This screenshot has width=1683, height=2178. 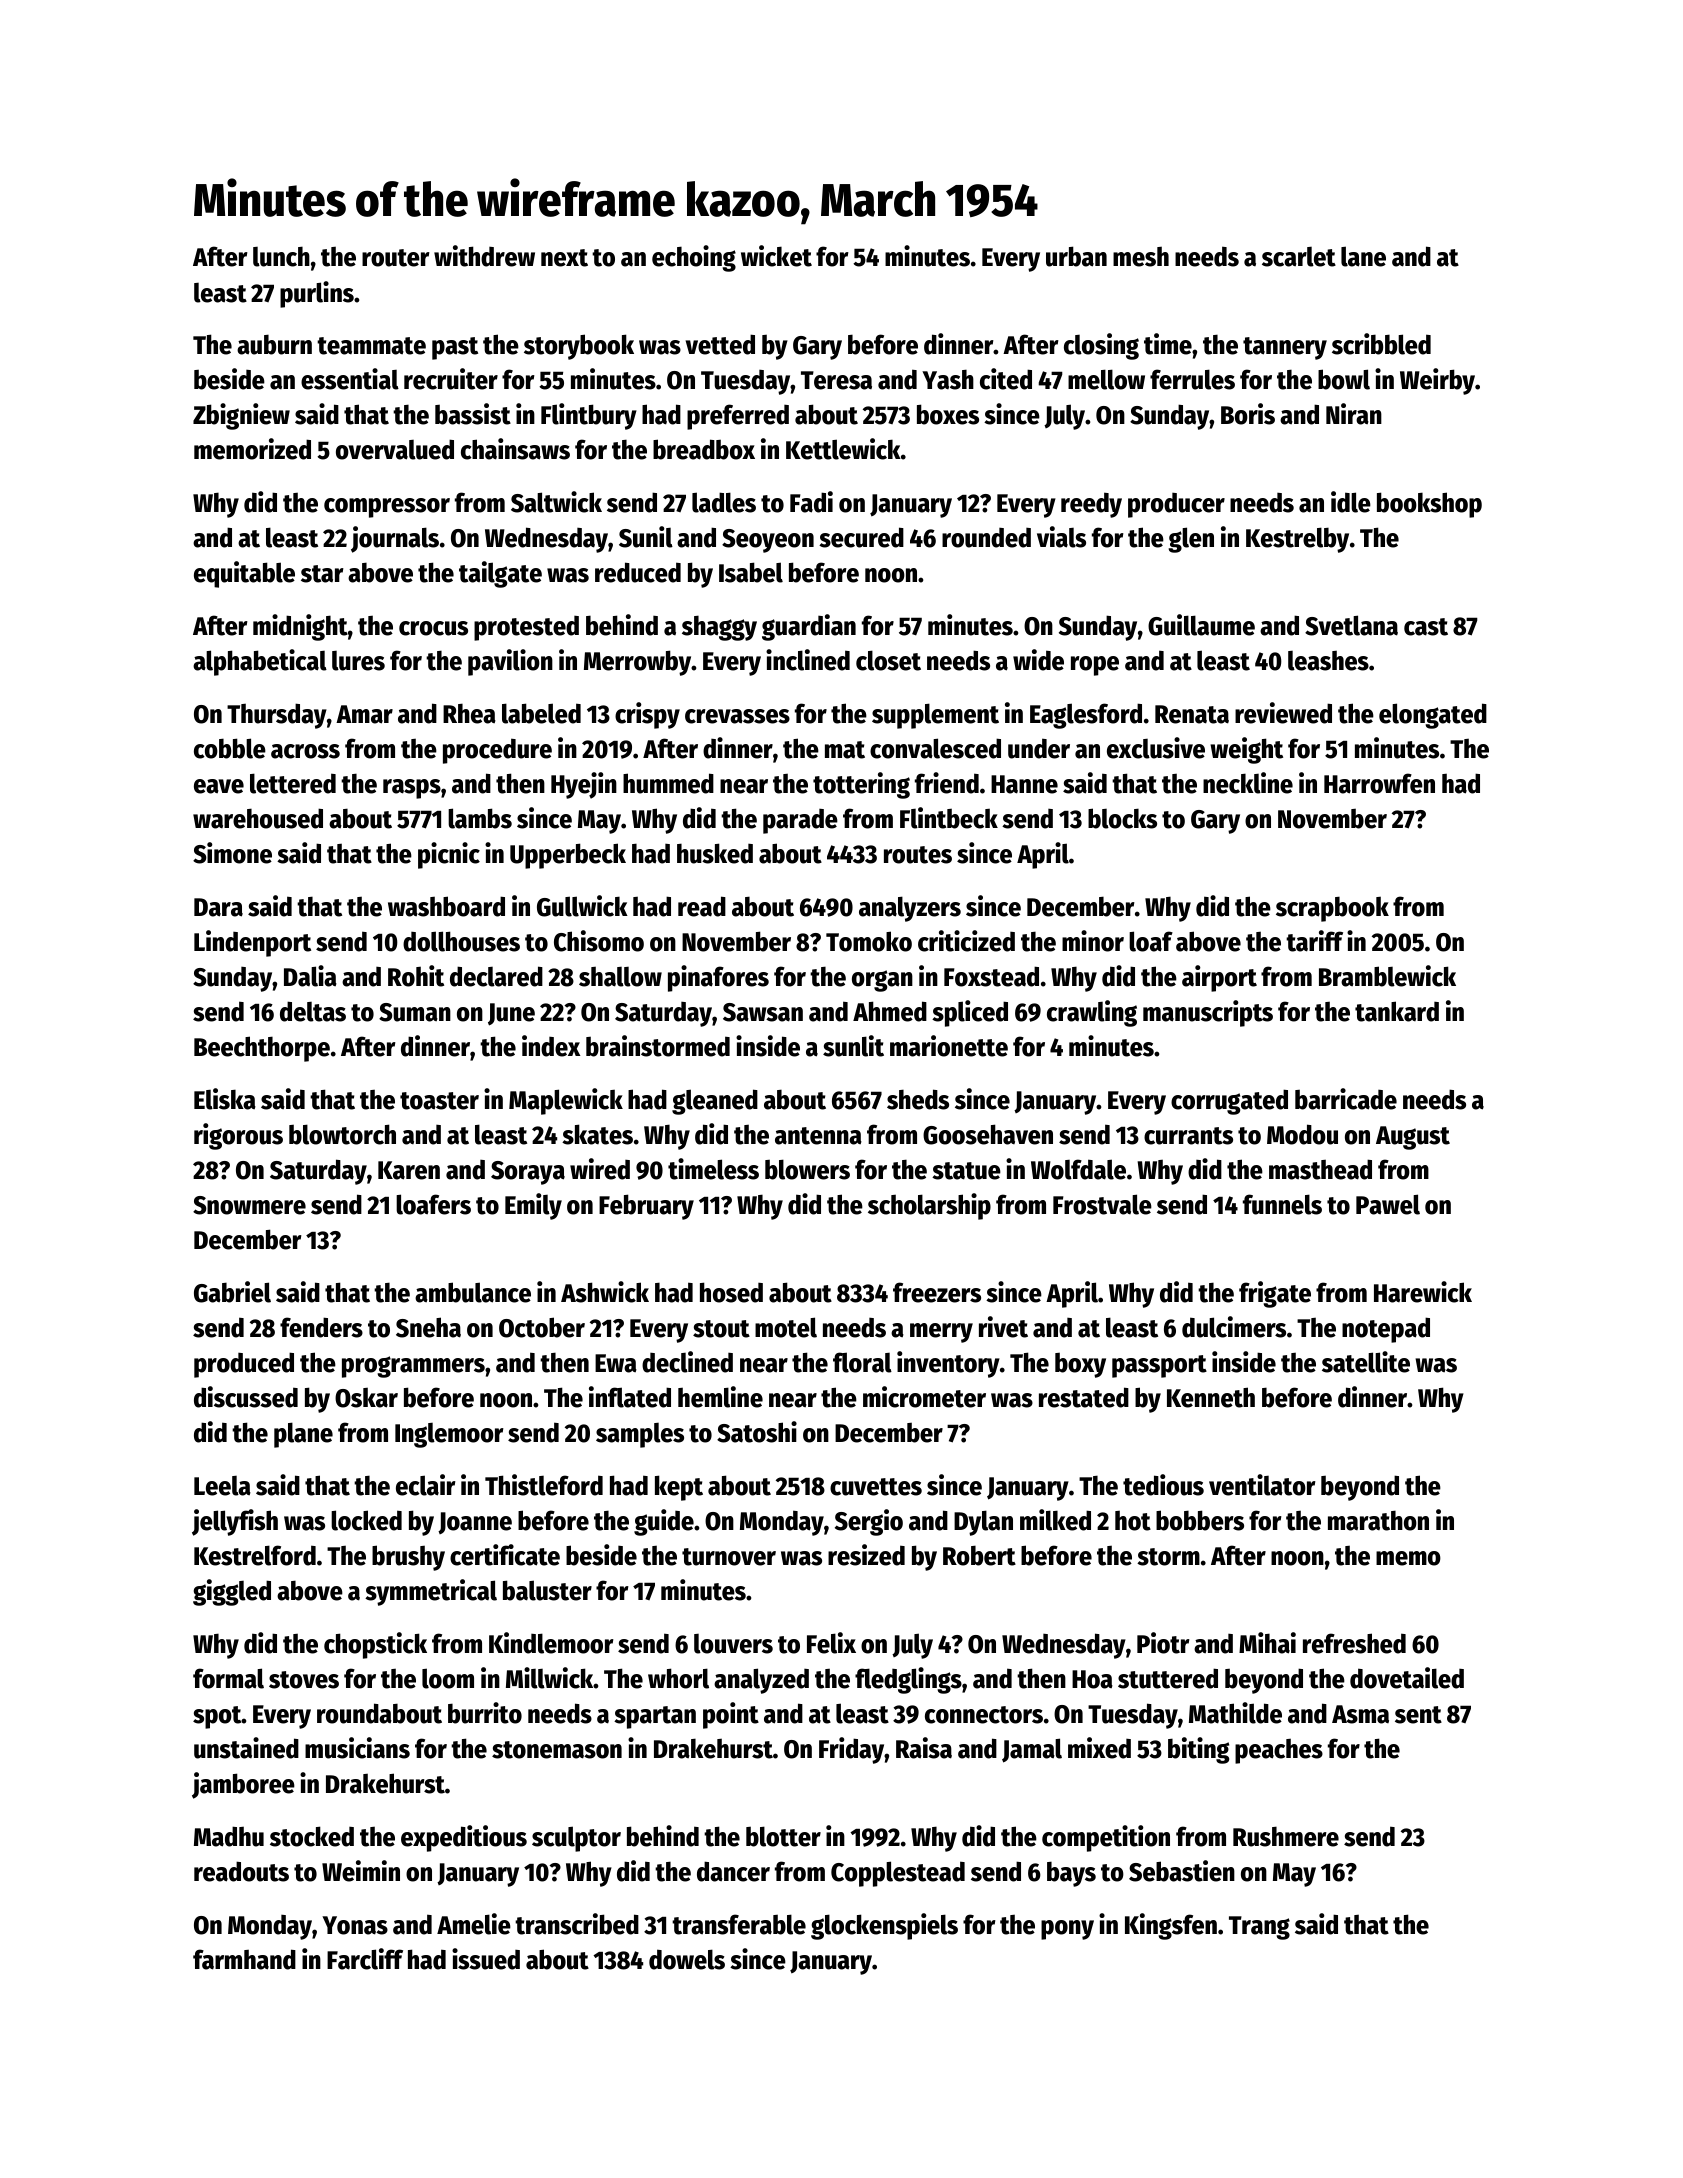 What do you see at coordinates (225, 1099) in the screenshot?
I see `Eliska` at bounding box center [225, 1099].
